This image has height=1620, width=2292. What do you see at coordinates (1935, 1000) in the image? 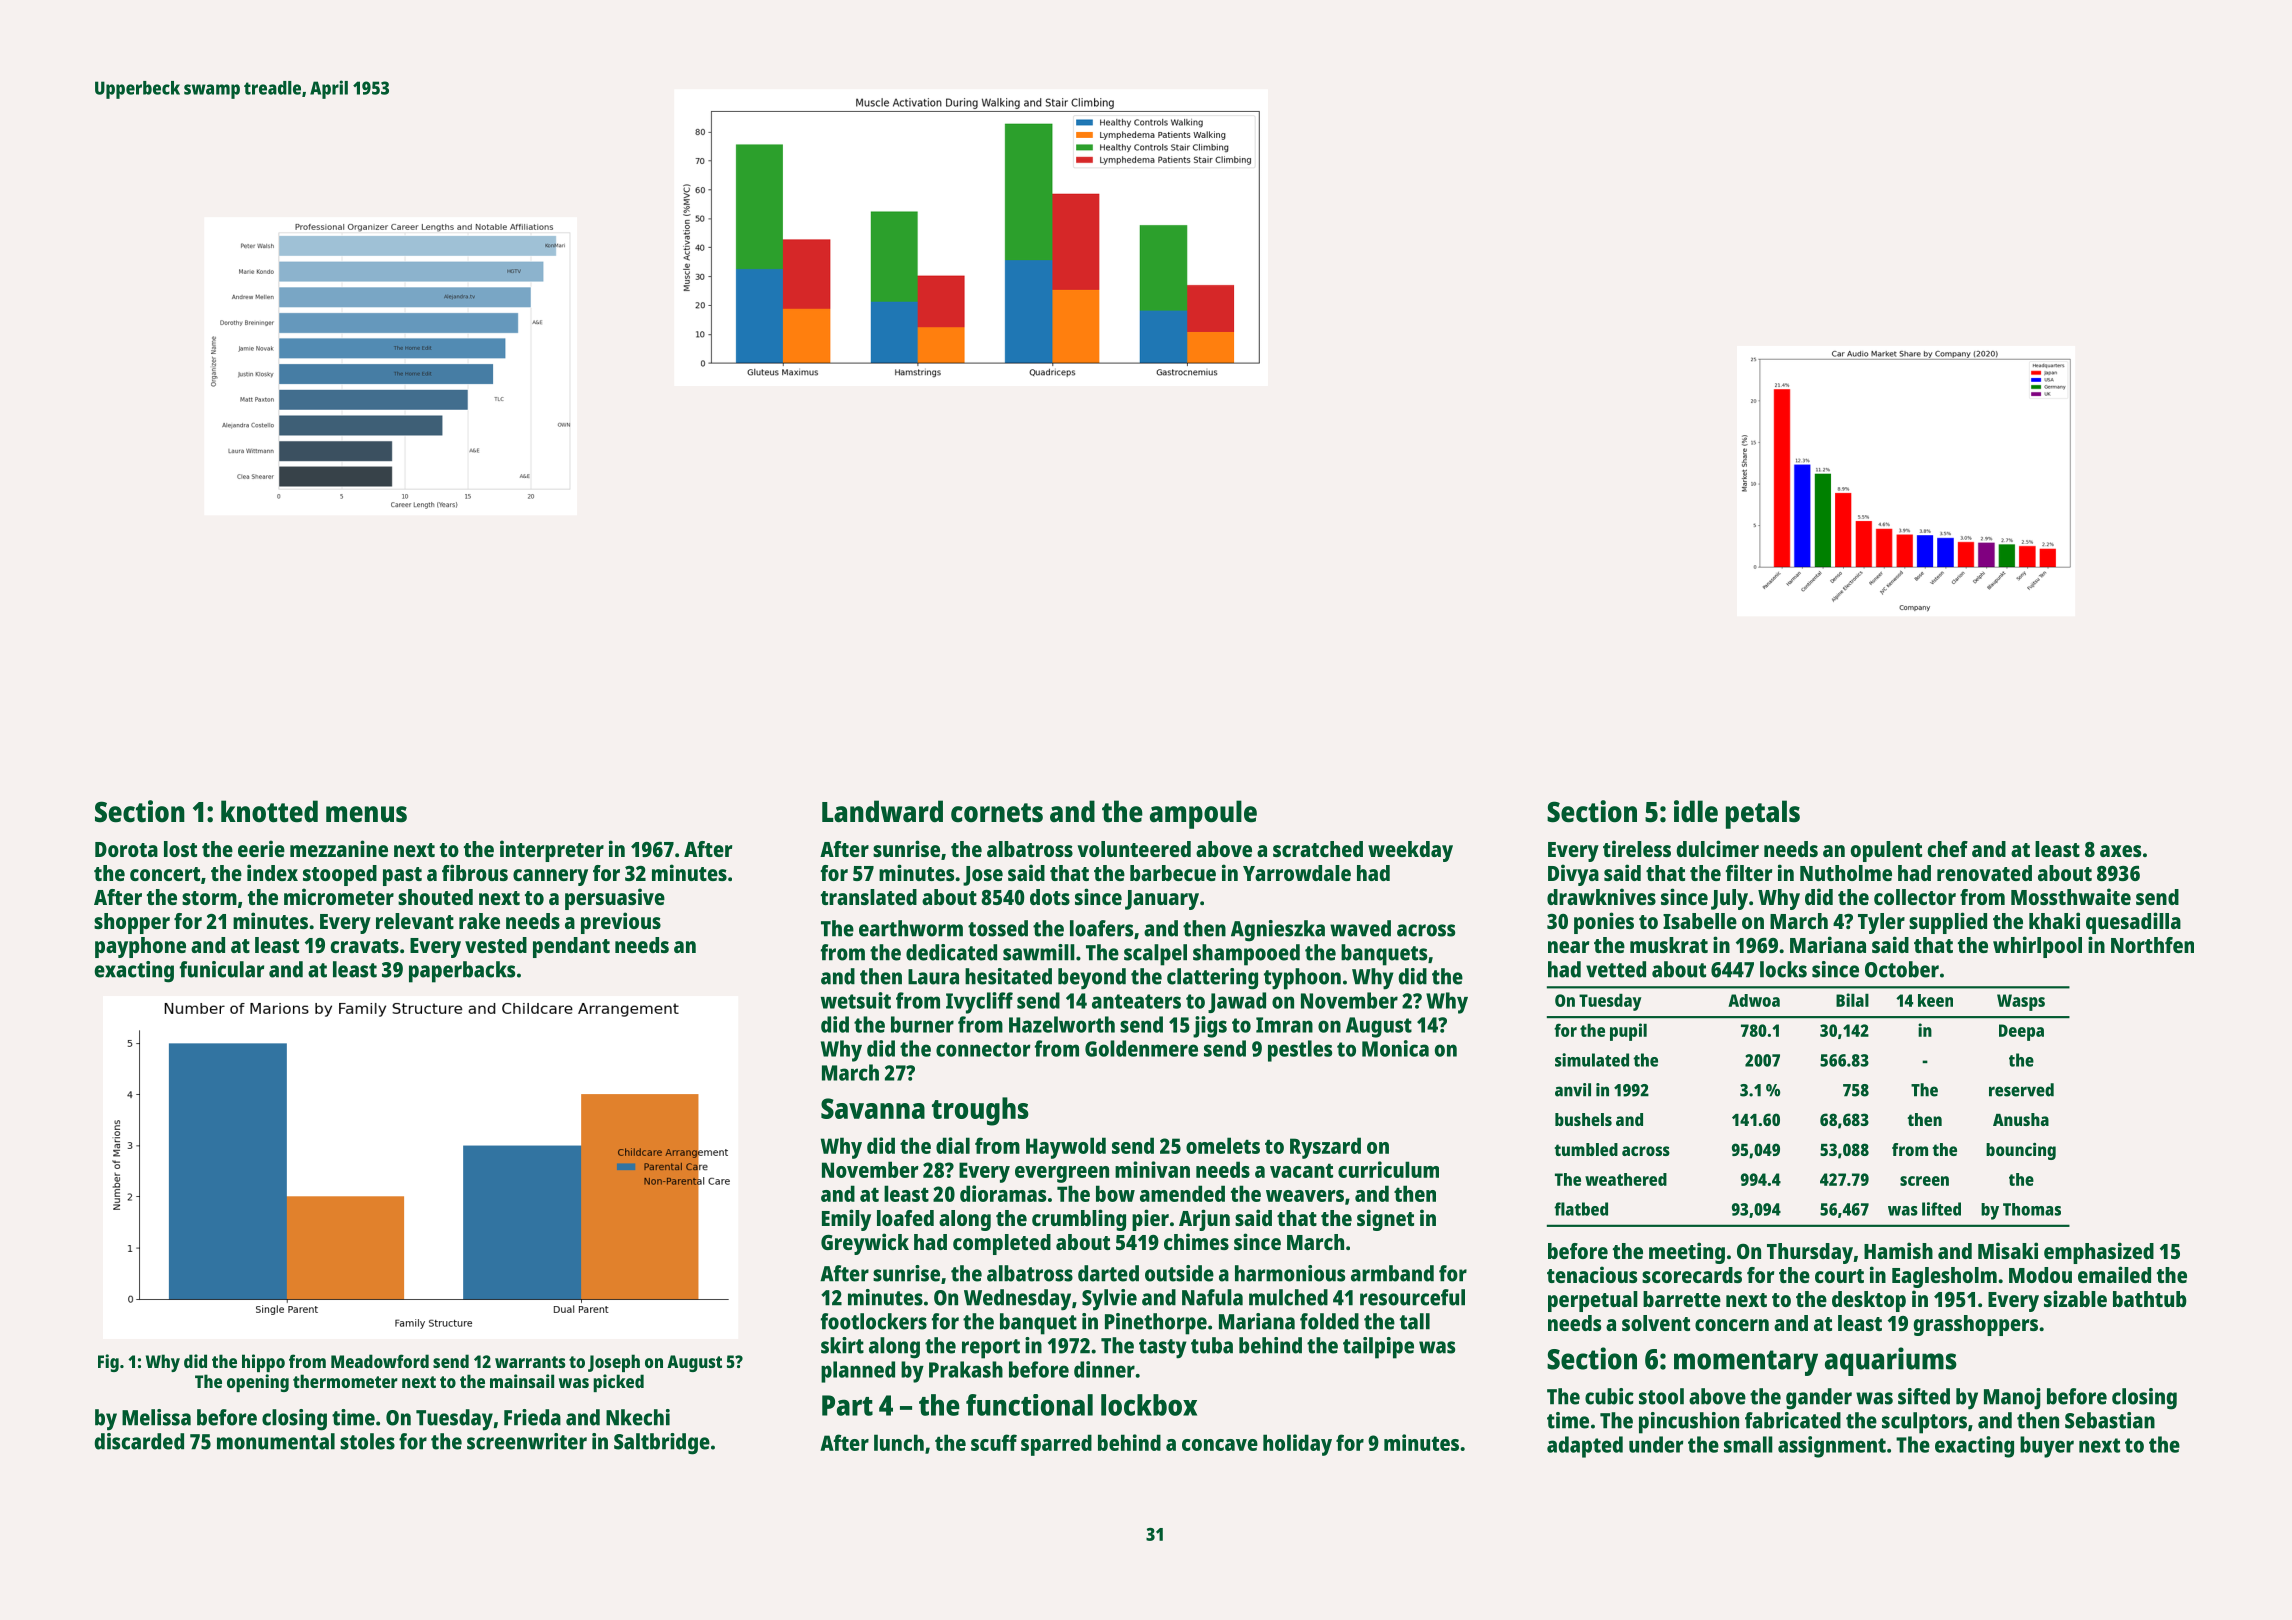
I see `keen` at bounding box center [1935, 1000].
